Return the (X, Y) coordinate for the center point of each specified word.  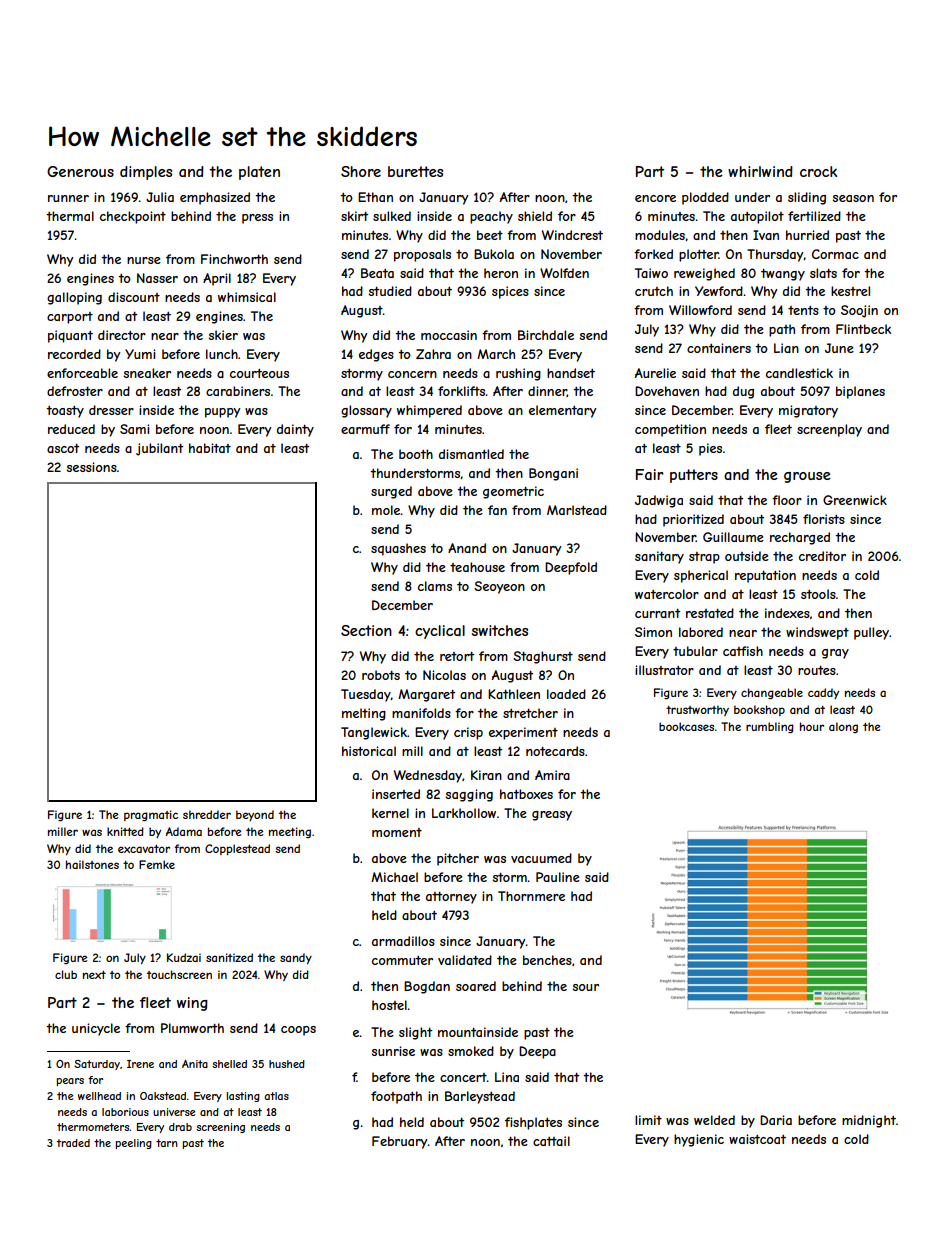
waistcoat (757, 1139)
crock (818, 171)
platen (259, 173)
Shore (361, 171)
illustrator (664, 670)
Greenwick (855, 500)
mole (386, 510)
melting (364, 714)
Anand (467, 548)
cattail (551, 1141)
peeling (134, 1144)
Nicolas (444, 675)
